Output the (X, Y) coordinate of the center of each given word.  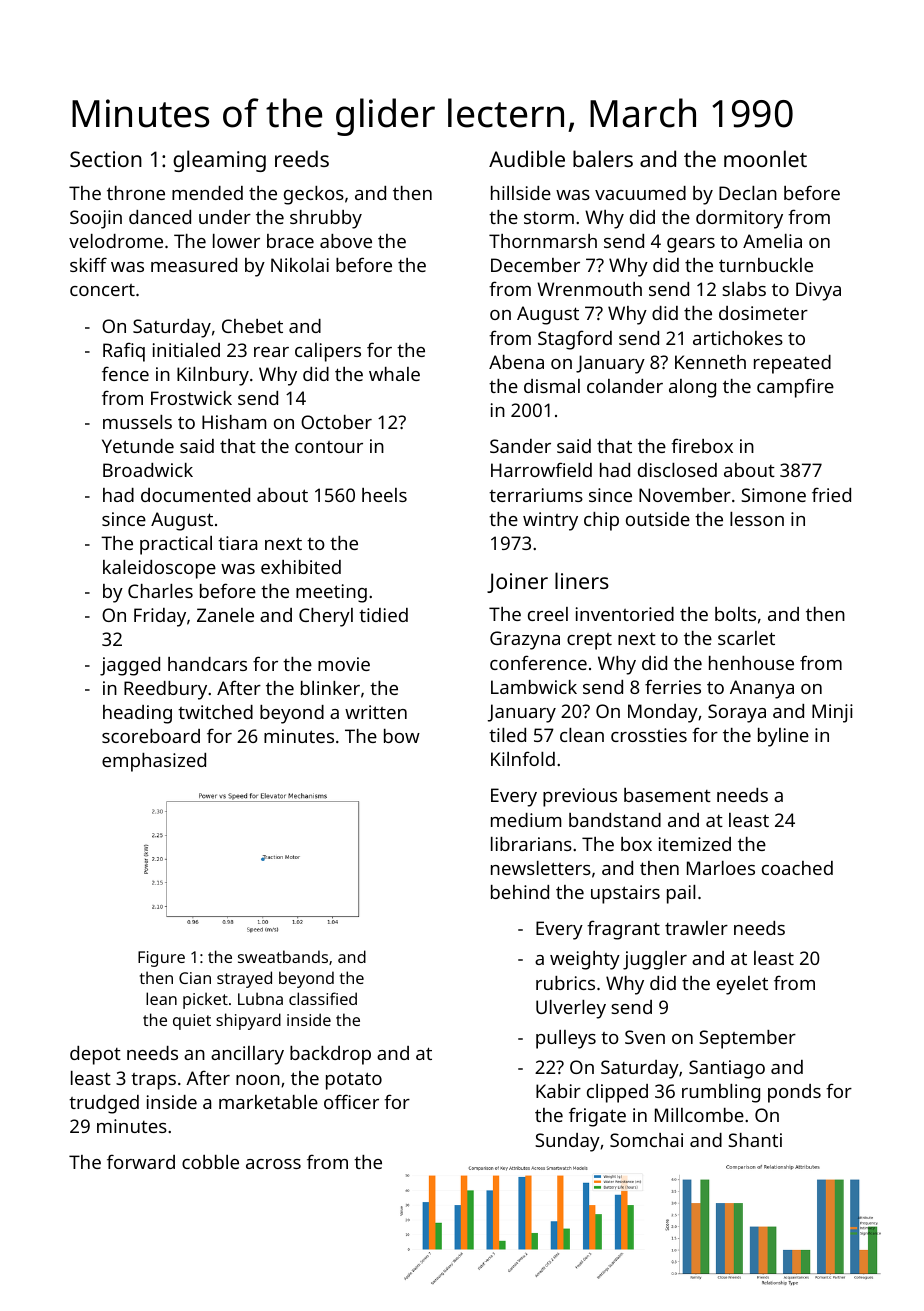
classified (323, 998)
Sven (645, 1037)
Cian (195, 978)
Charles (160, 591)
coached (797, 868)
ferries (673, 686)
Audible (527, 158)
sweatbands (283, 956)
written (376, 712)
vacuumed (640, 193)
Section (106, 159)
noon (258, 1080)
